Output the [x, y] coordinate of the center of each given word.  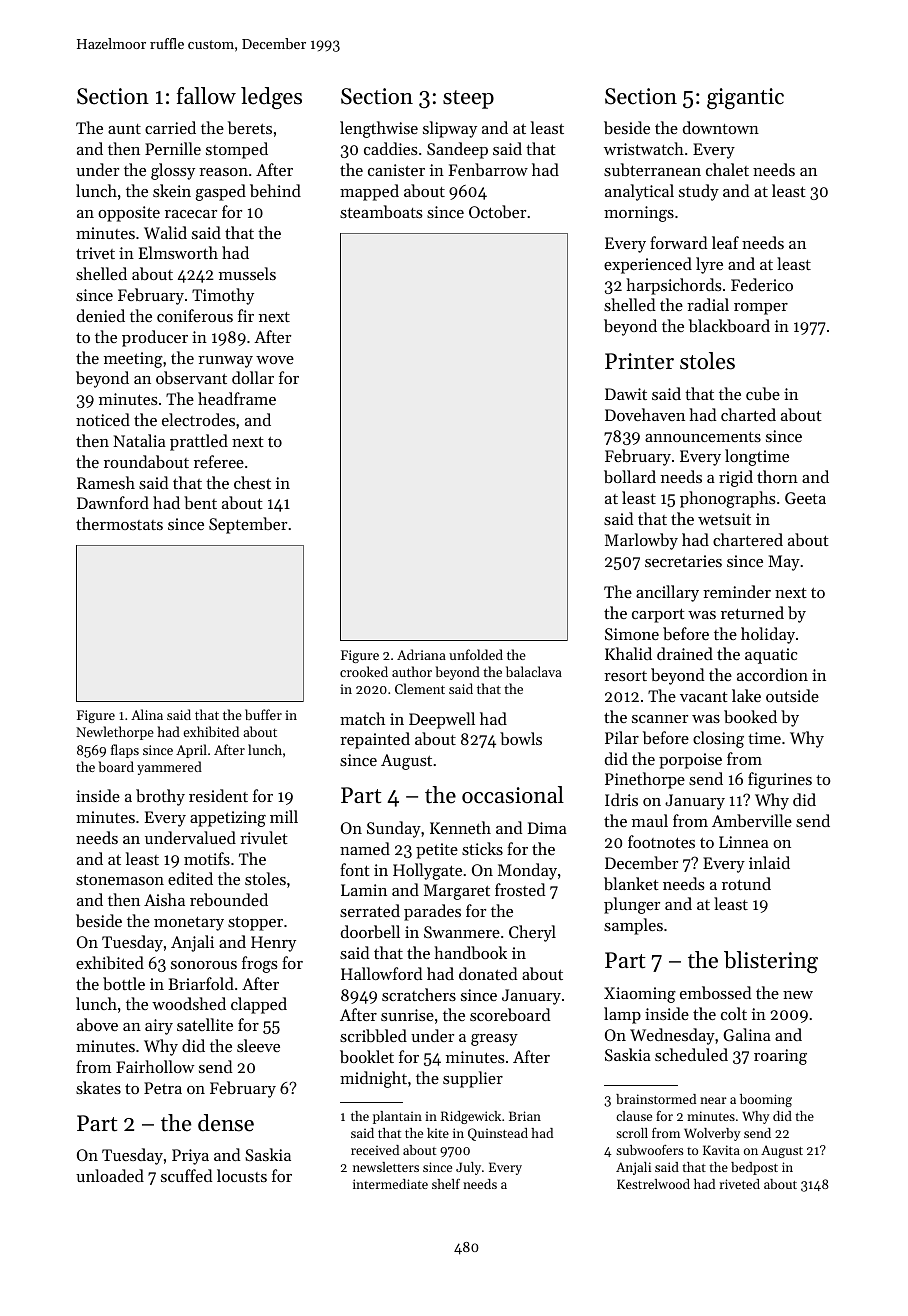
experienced [648, 265]
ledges [271, 98]
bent [200, 502]
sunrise [407, 1015]
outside [792, 695]
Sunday [394, 829]
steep [468, 99]
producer [155, 338]
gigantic [745, 98]
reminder [737, 591]
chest [252, 482]
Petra [163, 1088]
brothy [160, 797]
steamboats [381, 211]
